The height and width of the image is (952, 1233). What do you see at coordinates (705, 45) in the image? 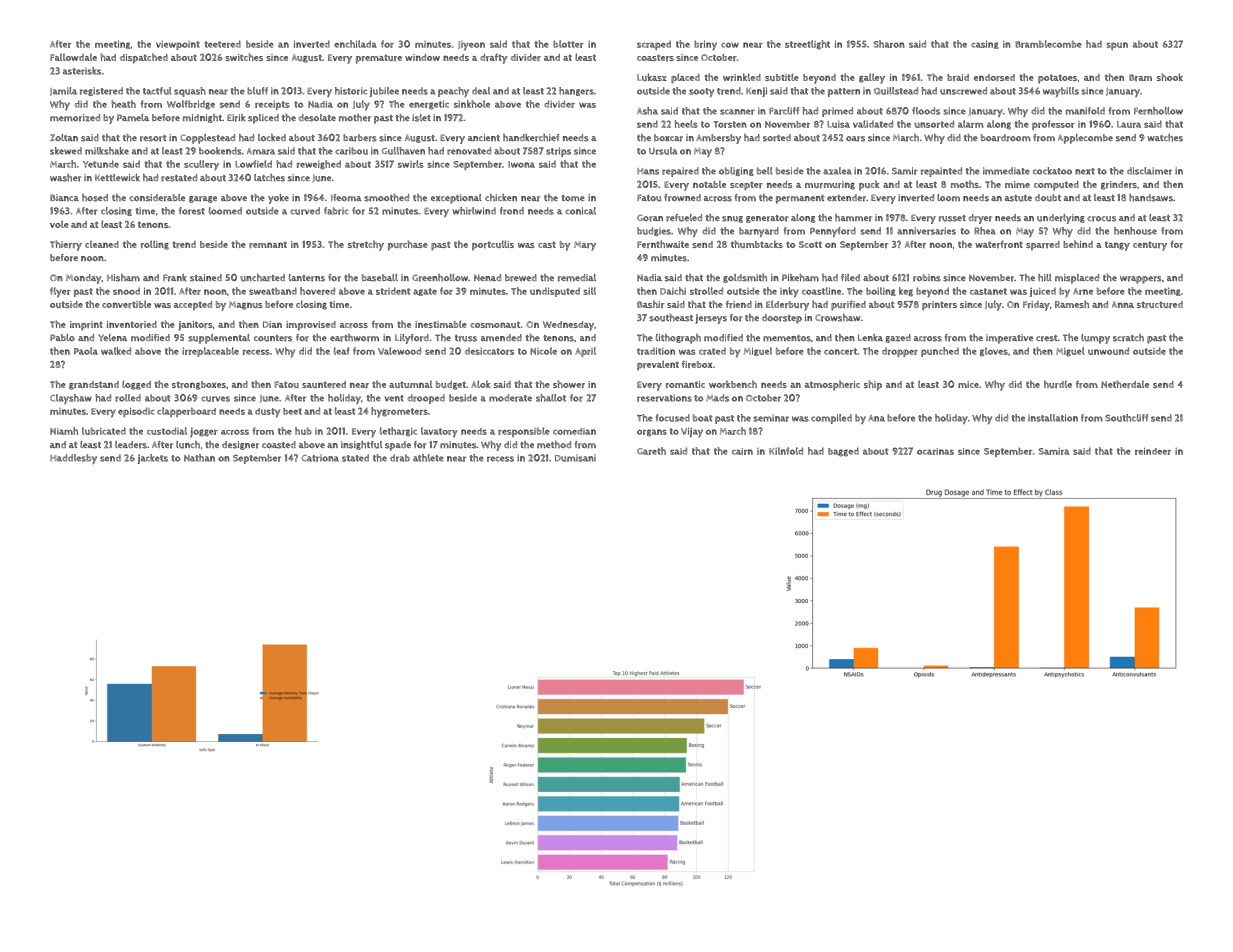
I see `briny` at bounding box center [705, 45].
